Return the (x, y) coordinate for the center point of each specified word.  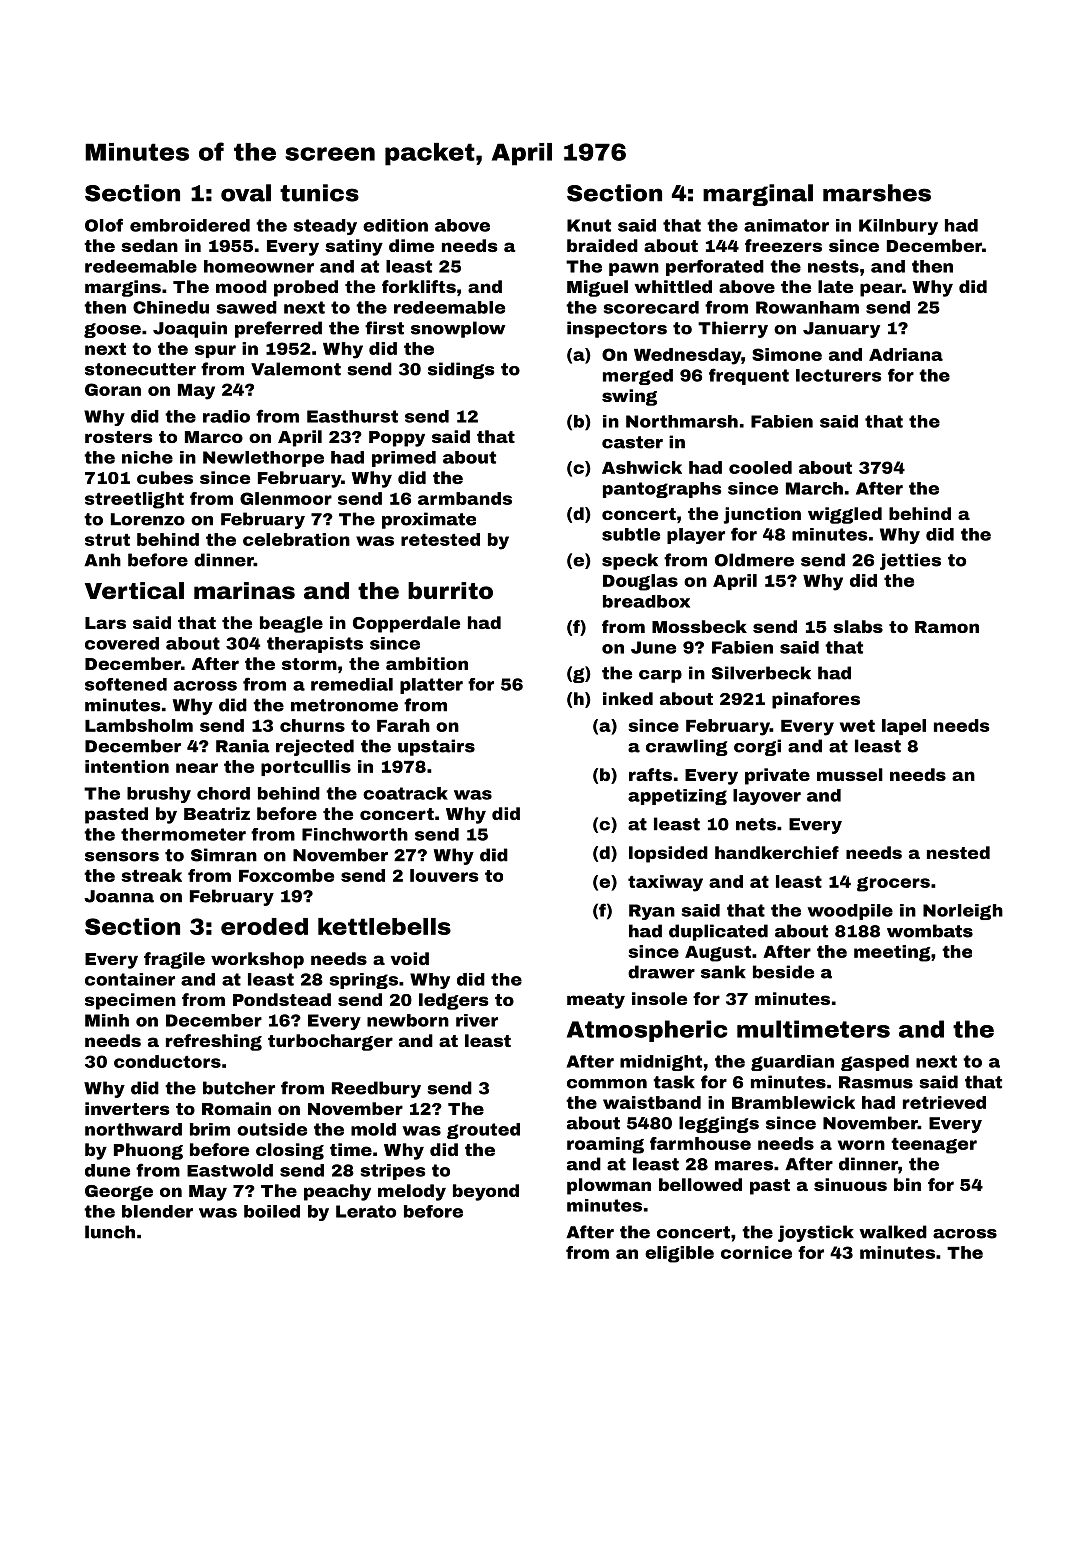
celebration (296, 539)
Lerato (366, 1211)
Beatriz (217, 813)
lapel (904, 727)
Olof (104, 225)
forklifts (419, 286)
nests (833, 266)
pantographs (662, 490)
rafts (650, 774)
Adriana (906, 354)
